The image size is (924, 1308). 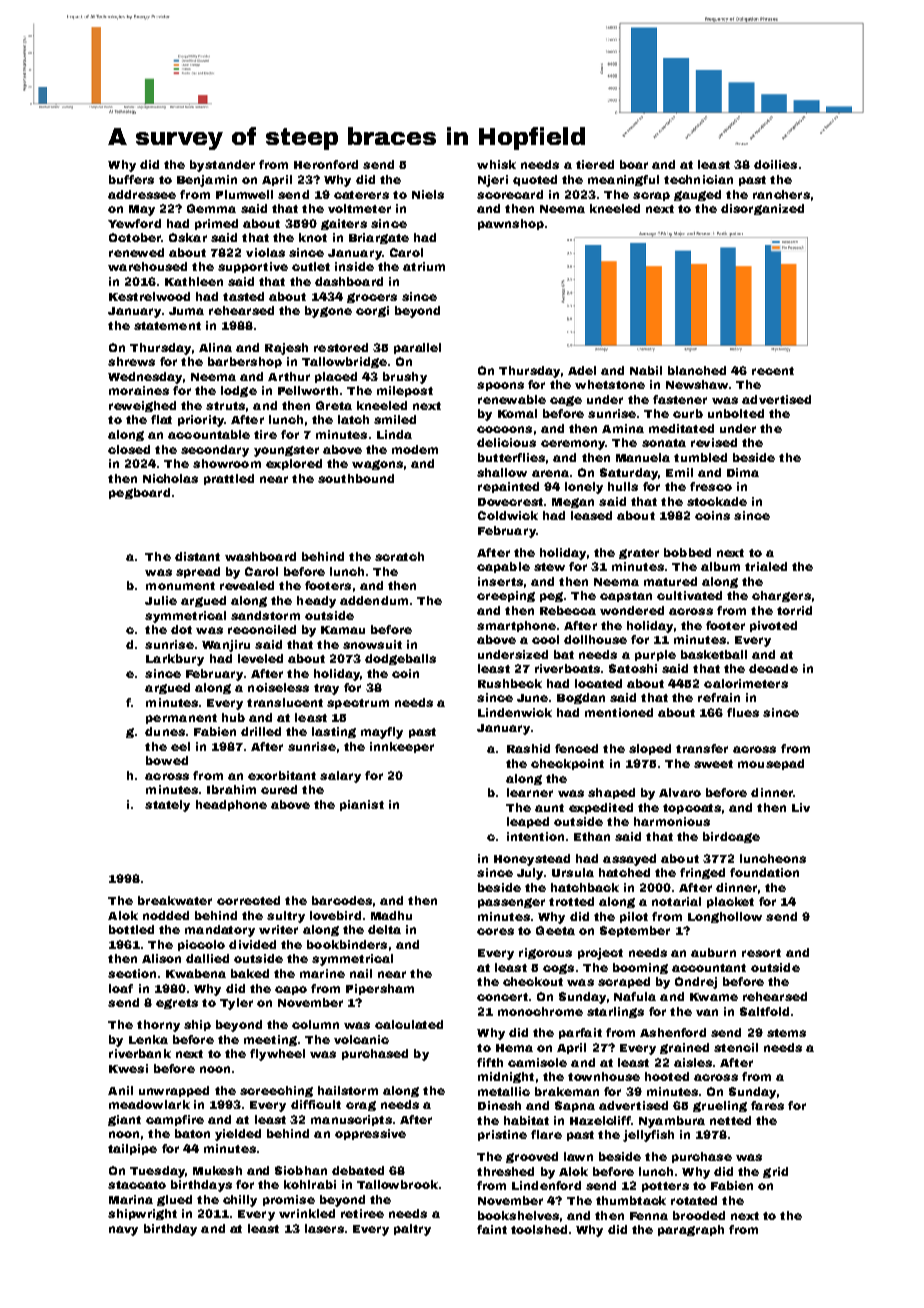 What do you see at coordinates (743, 472) in the image?
I see `Dima` at bounding box center [743, 472].
